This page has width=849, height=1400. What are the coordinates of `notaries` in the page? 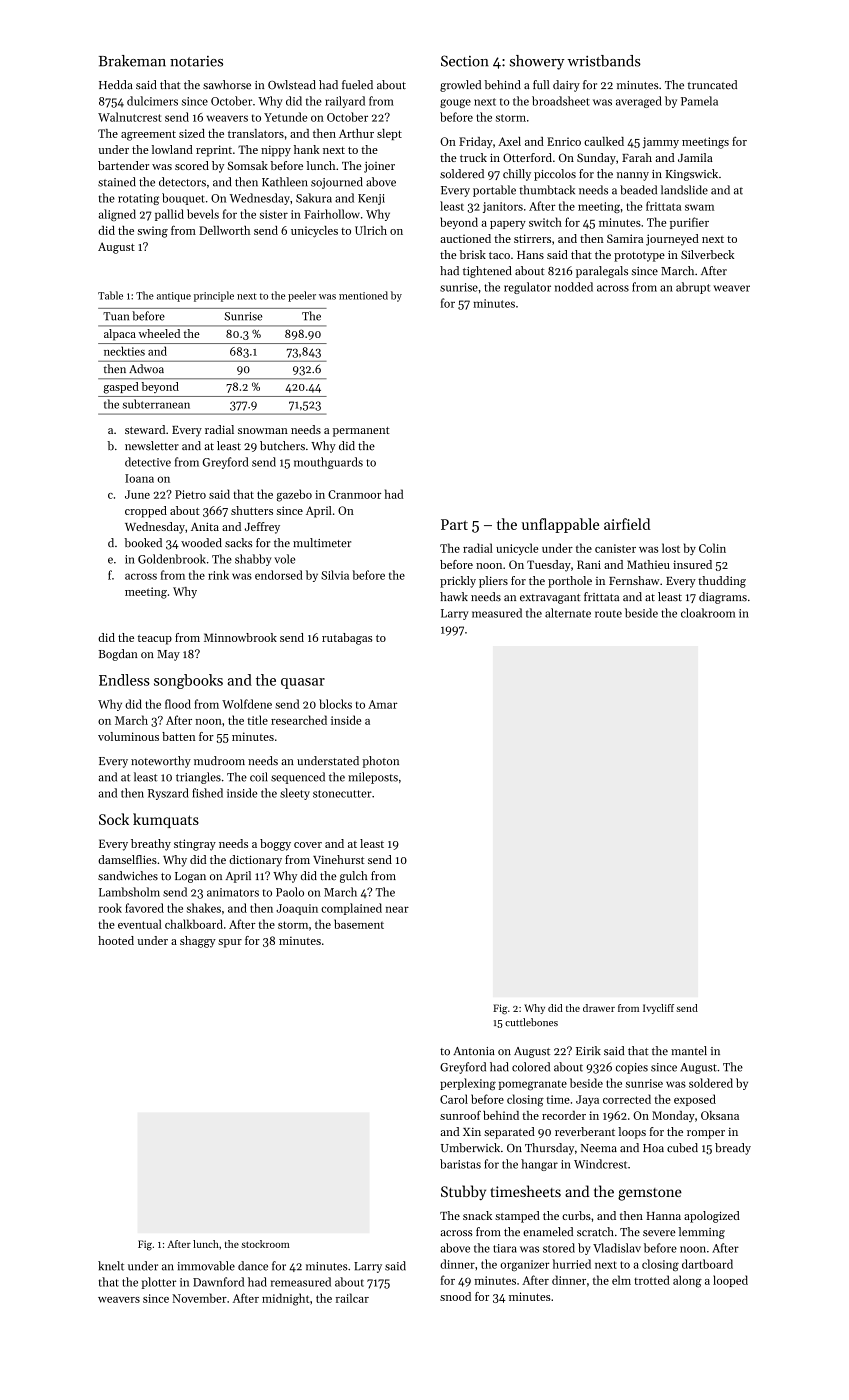 It's located at (196, 61).
